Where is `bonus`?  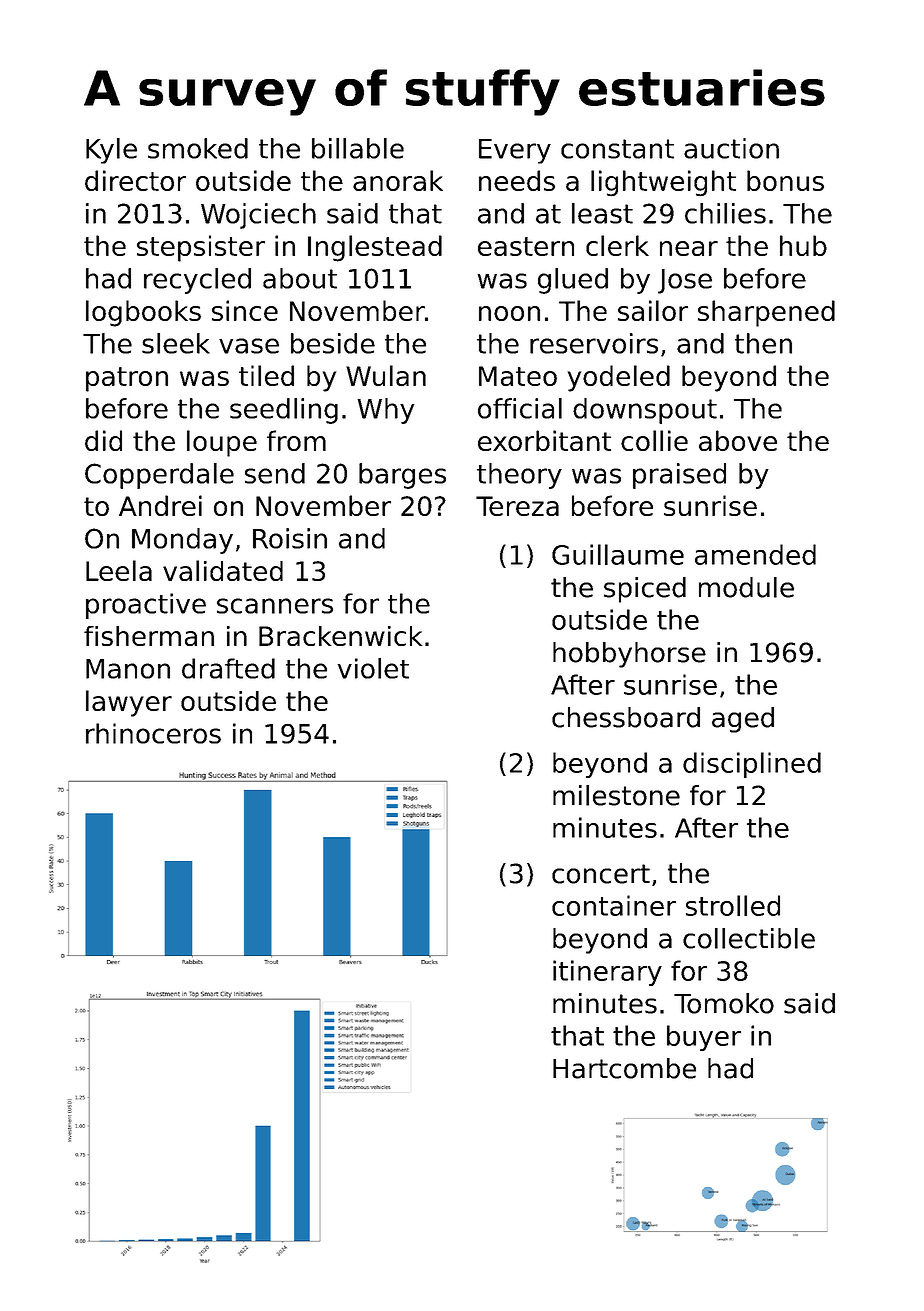
bonus is located at coordinates (785, 180).
